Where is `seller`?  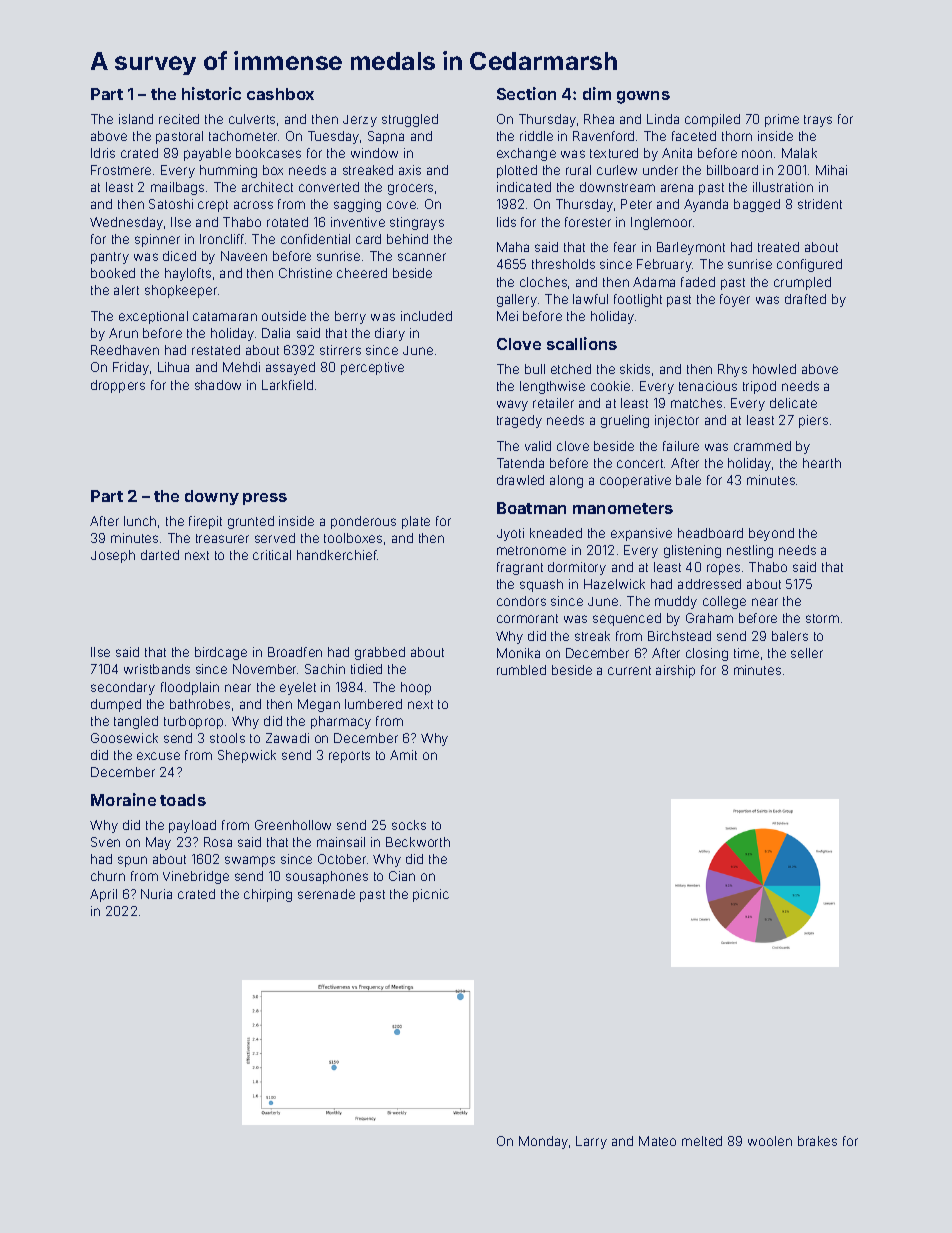 seller is located at coordinates (807, 653).
